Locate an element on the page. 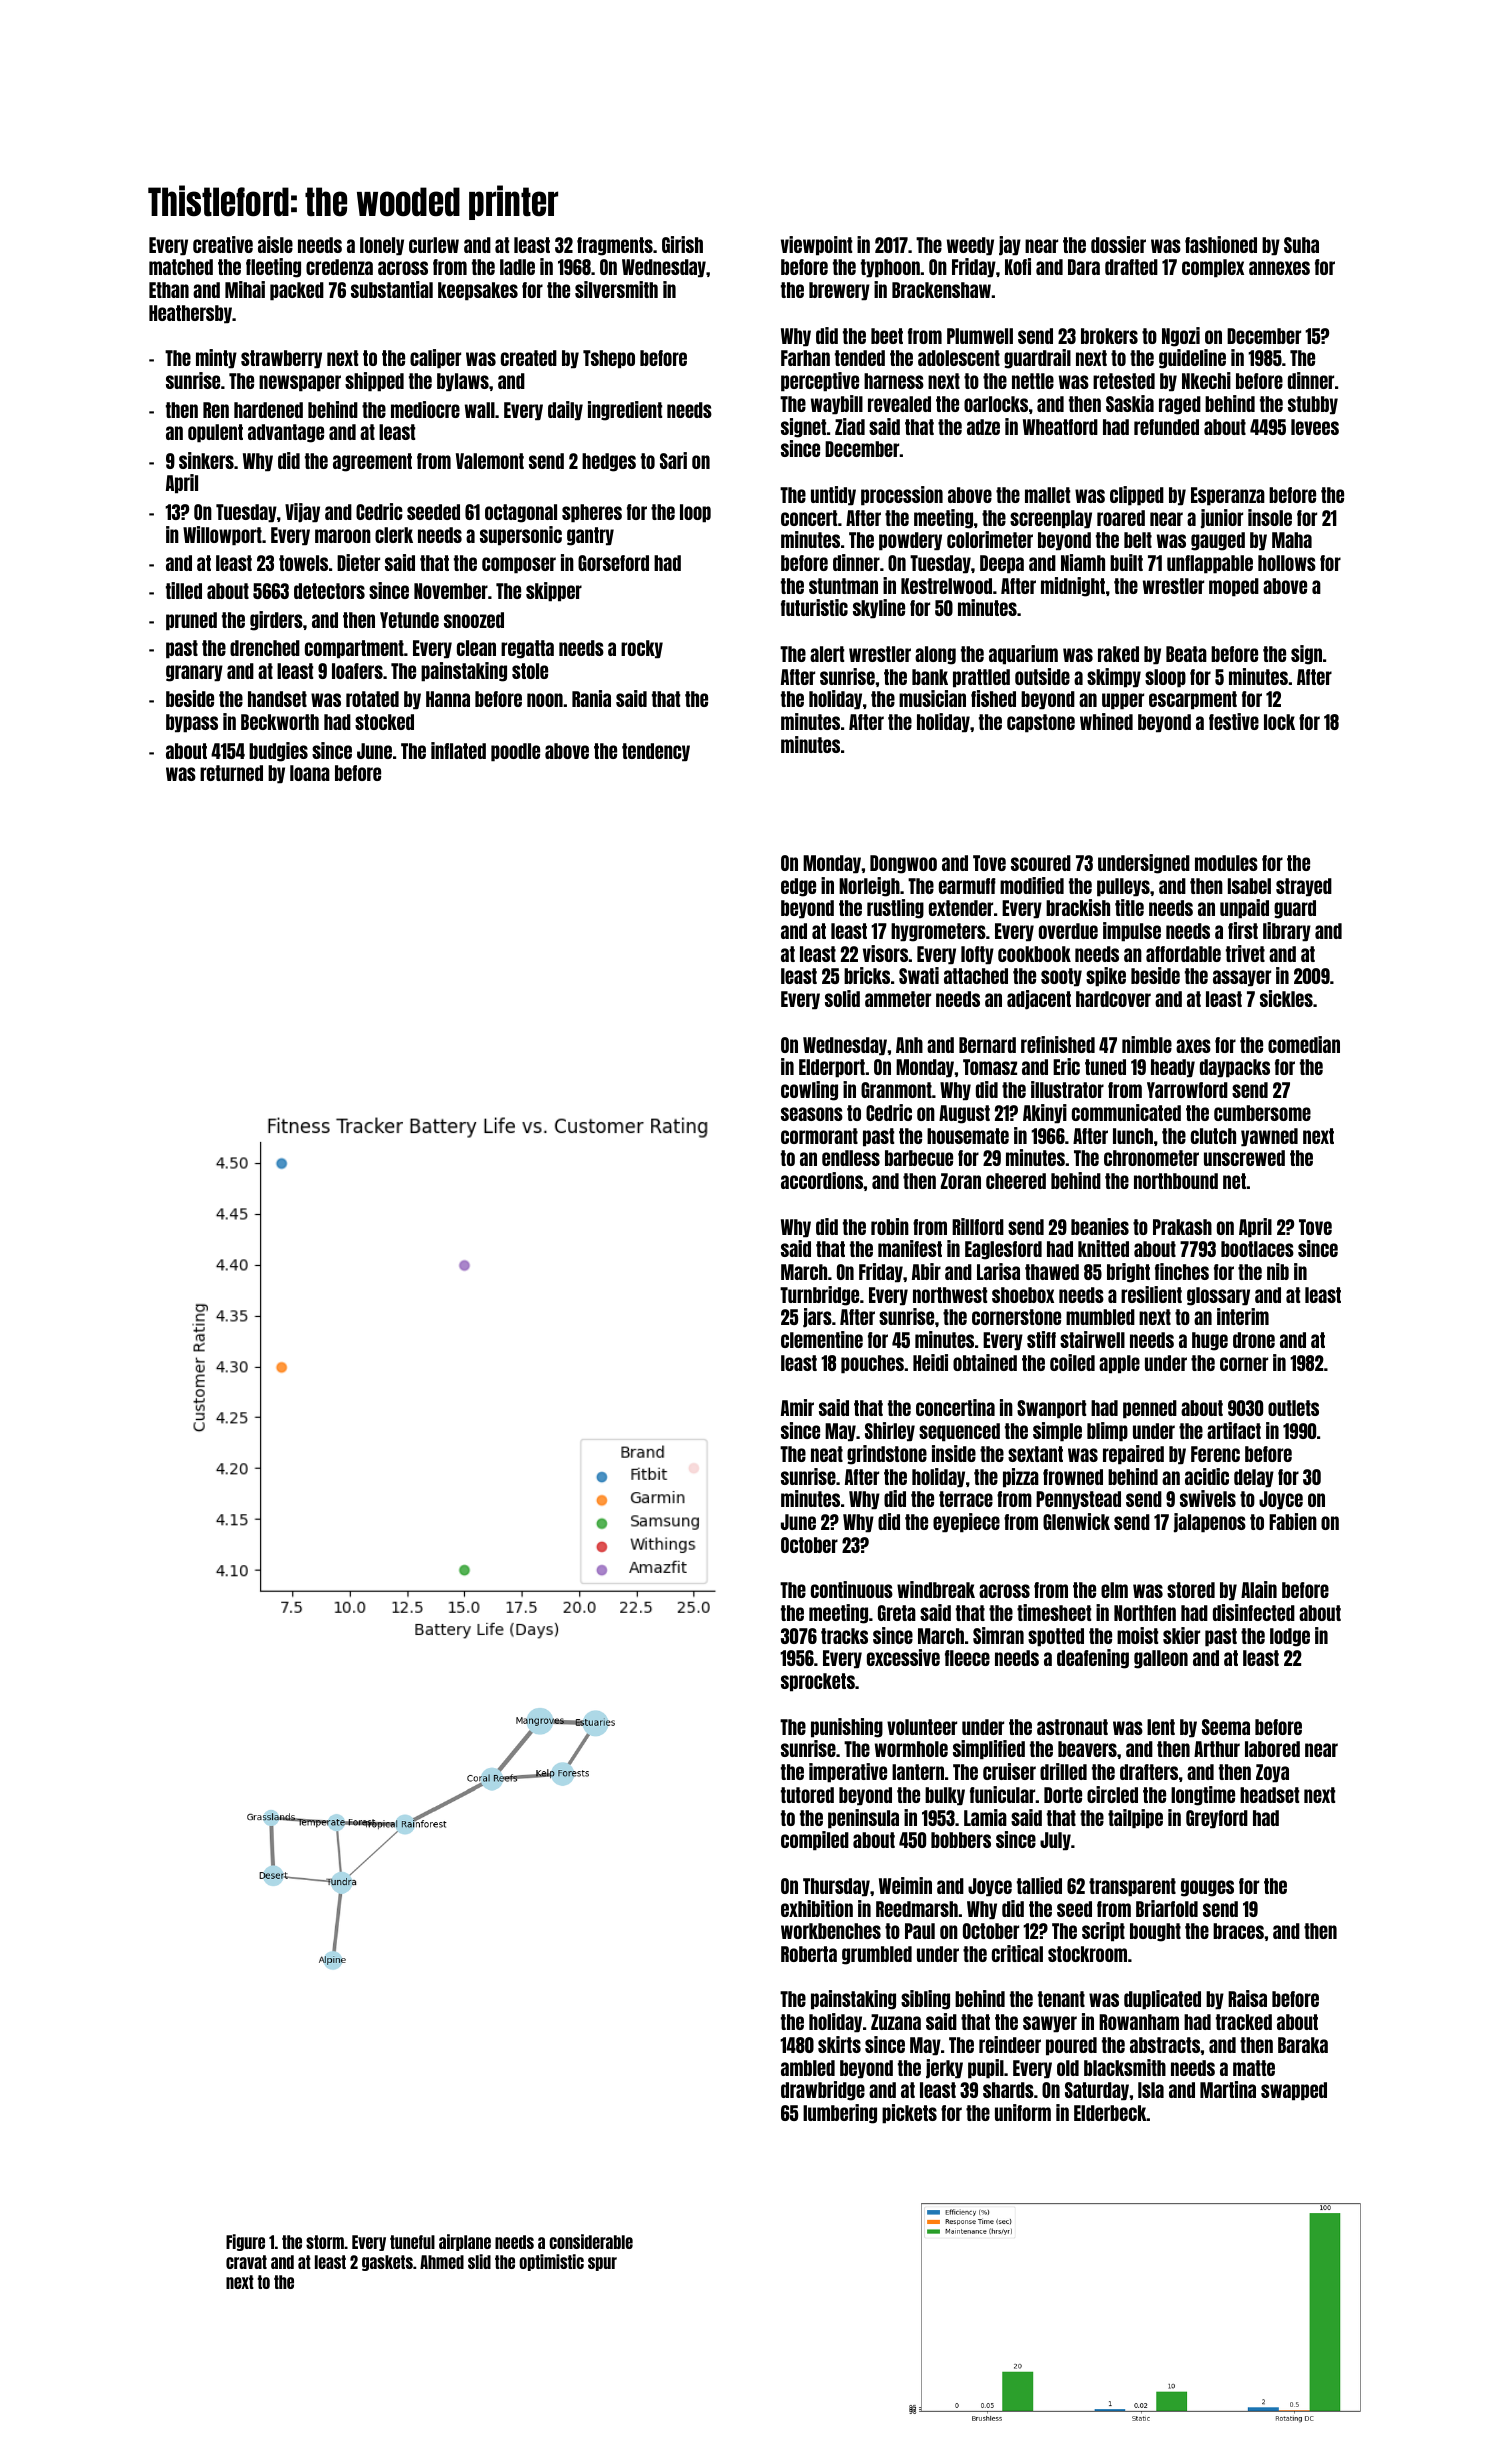 This document has width=1496, height=2464. Girish is located at coordinates (682, 244).
